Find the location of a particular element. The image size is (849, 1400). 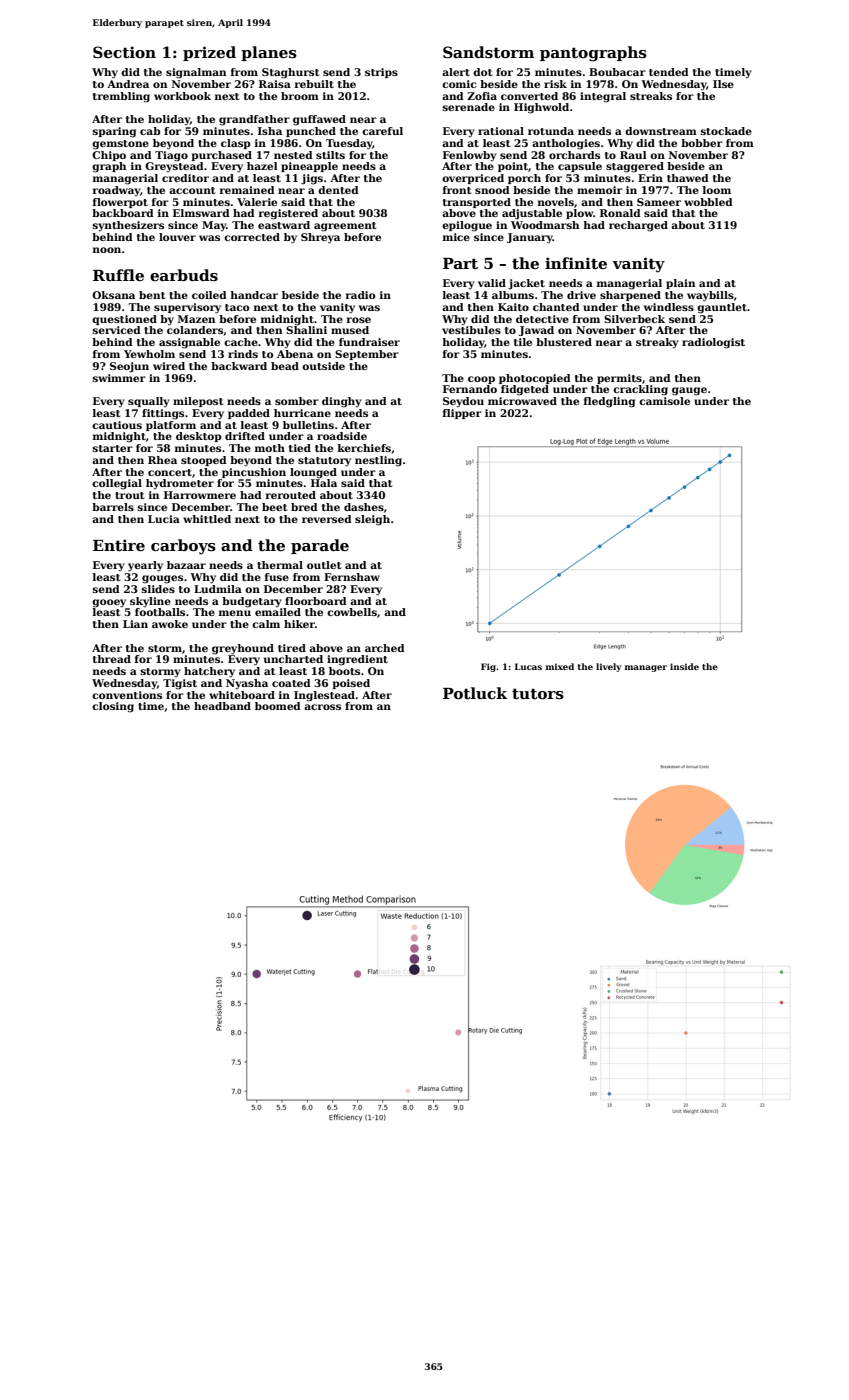

dot is located at coordinates (482, 72).
